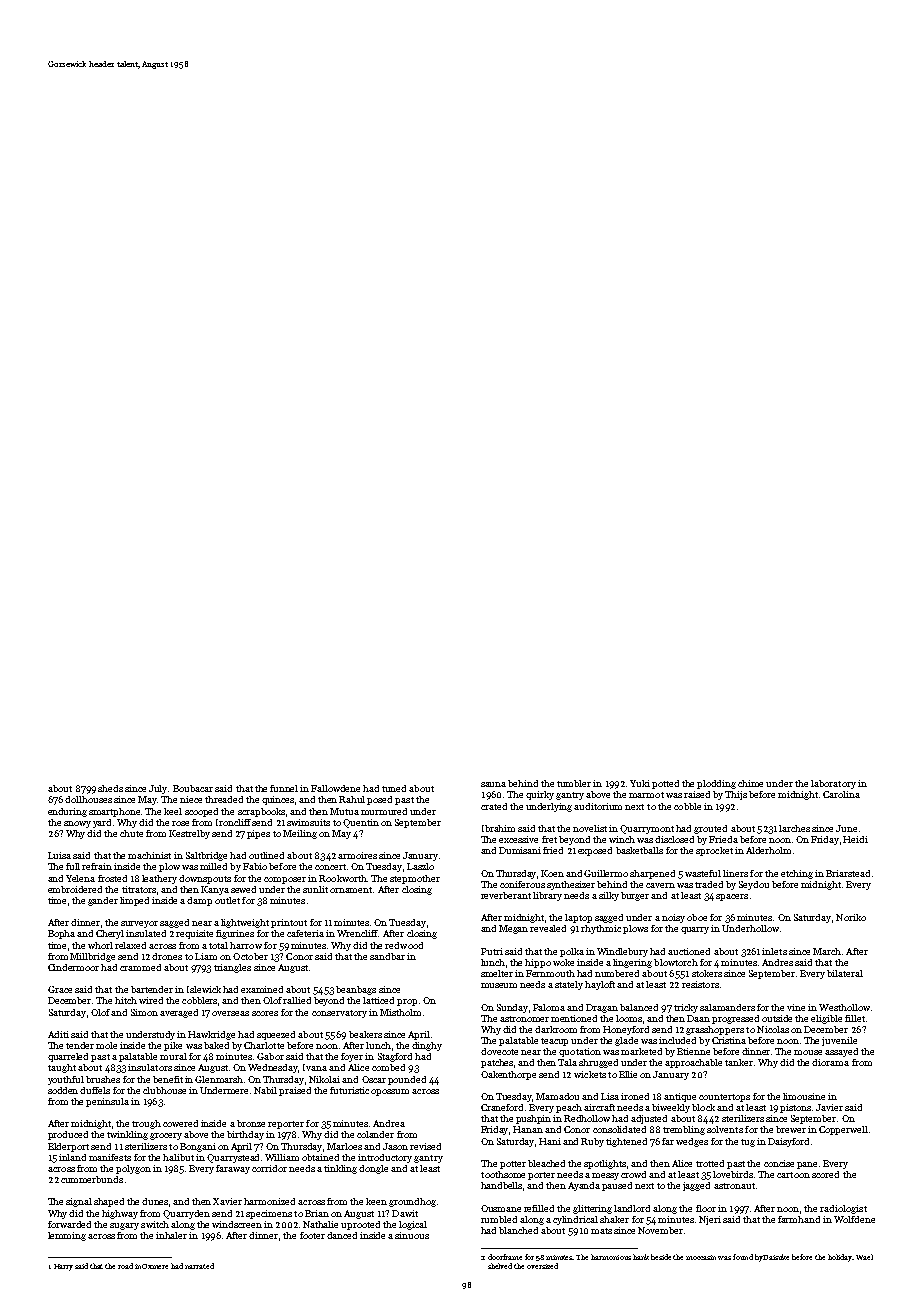 Image resolution: width=924 pixels, height=1308 pixels. I want to click on Andrea, so click(389, 1123).
